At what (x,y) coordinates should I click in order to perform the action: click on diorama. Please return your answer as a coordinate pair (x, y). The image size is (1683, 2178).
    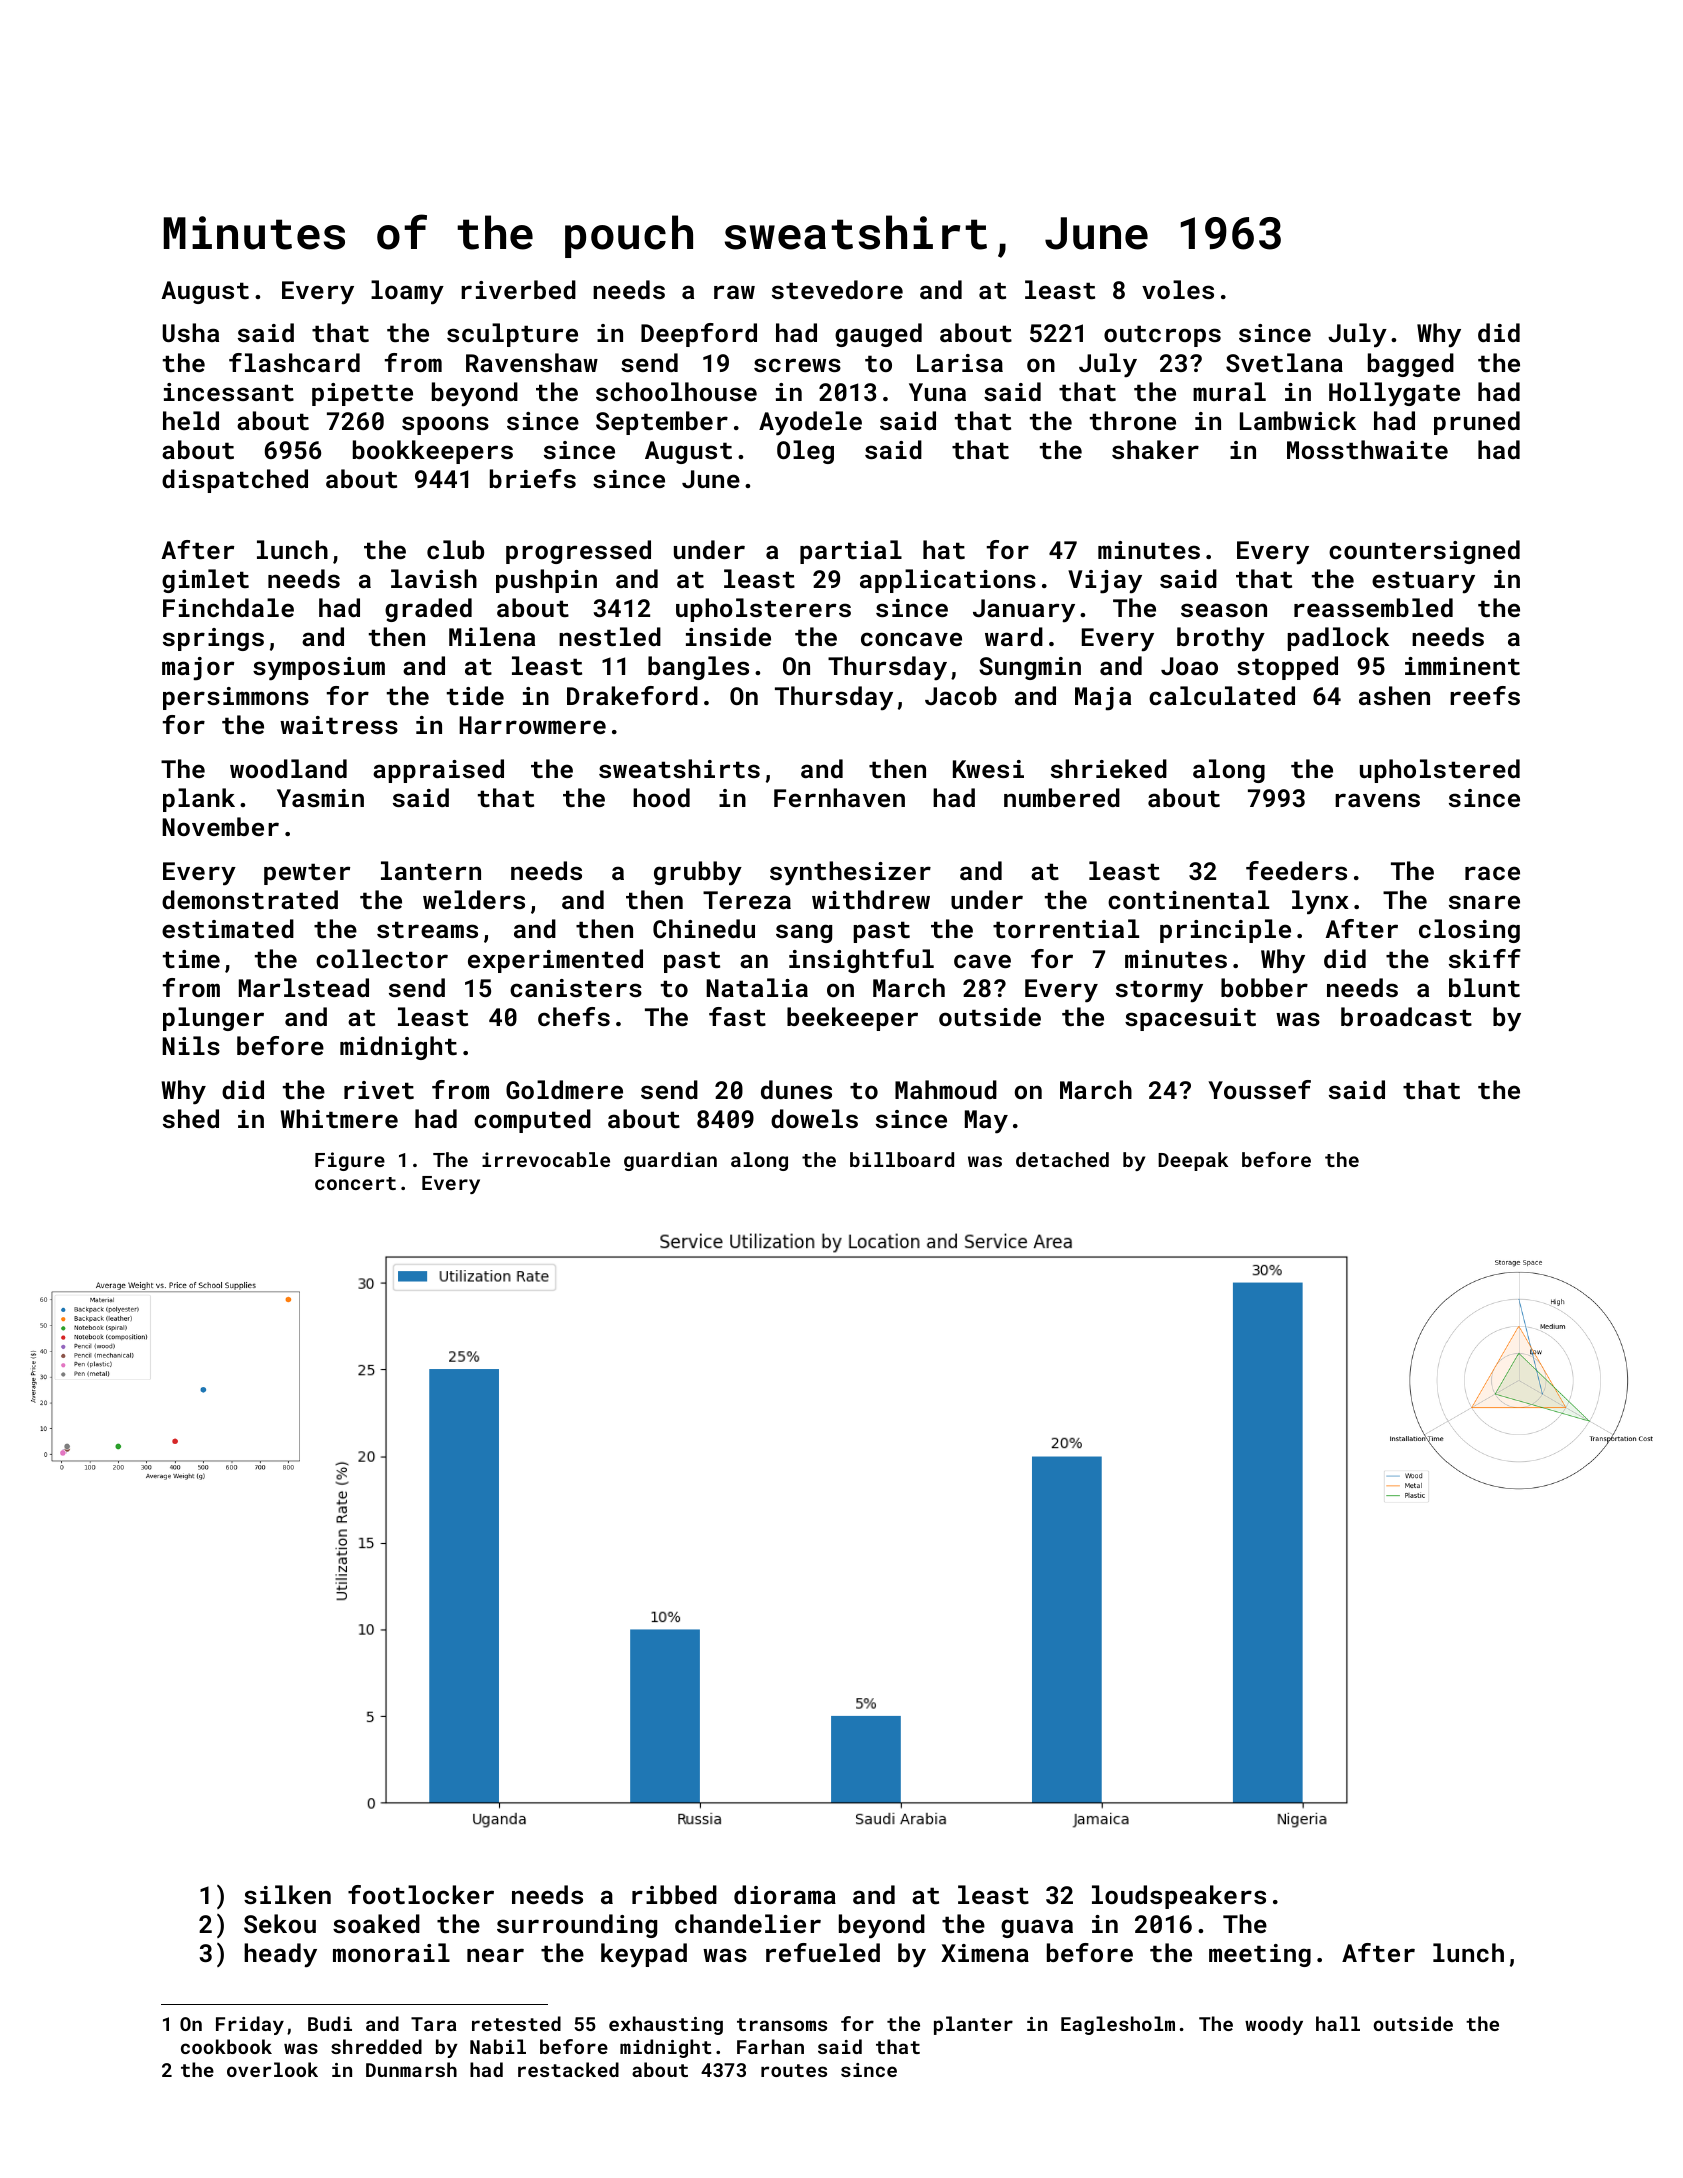
    Looking at the image, I should click on (785, 1894).
